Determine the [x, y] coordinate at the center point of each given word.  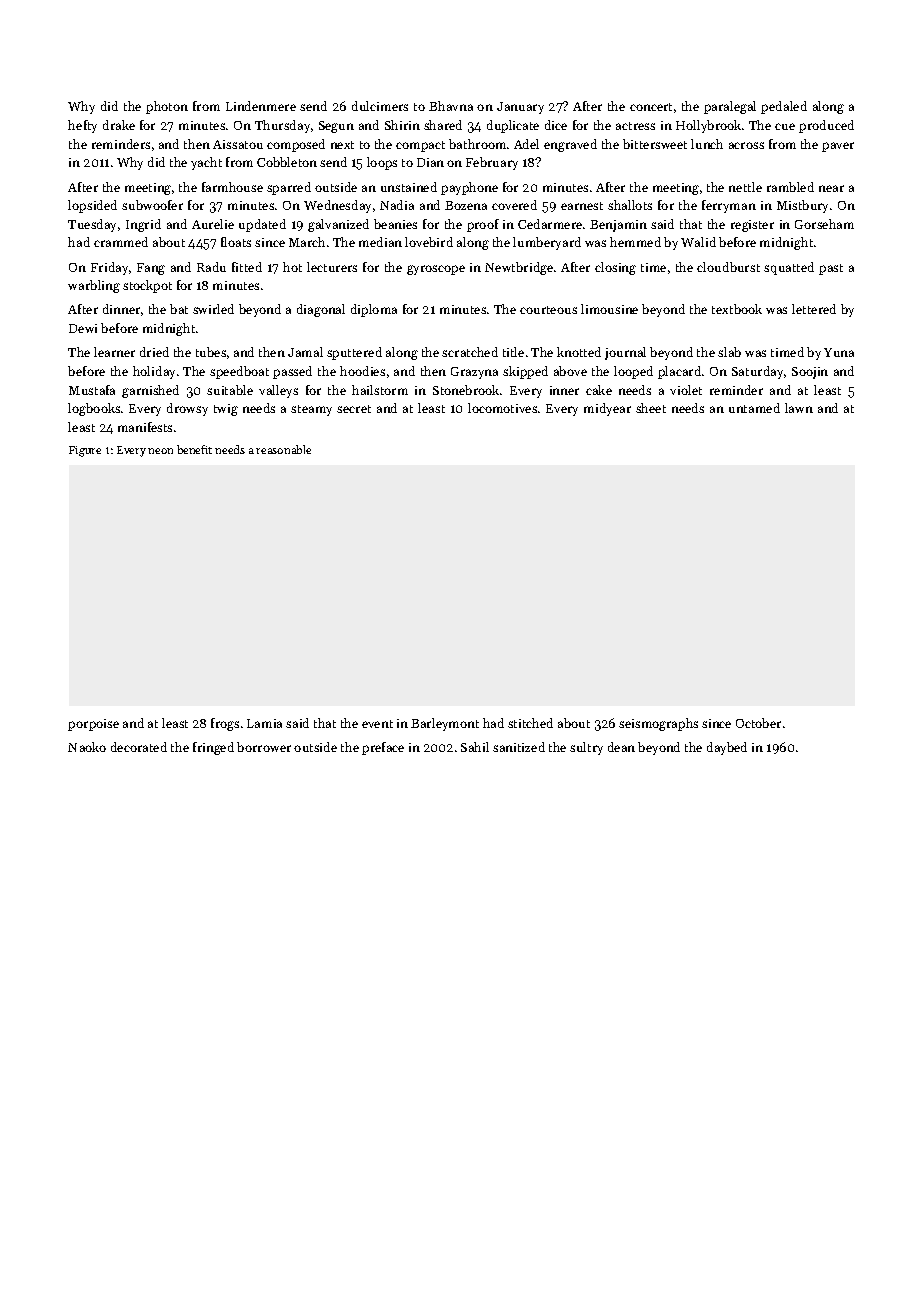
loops [382, 163]
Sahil [475, 747]
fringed [213, 748]
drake [119, 125]
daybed [727, 748]
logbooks [94, 409]
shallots [630, 205]
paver [838, 147]
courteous [548, 310]
